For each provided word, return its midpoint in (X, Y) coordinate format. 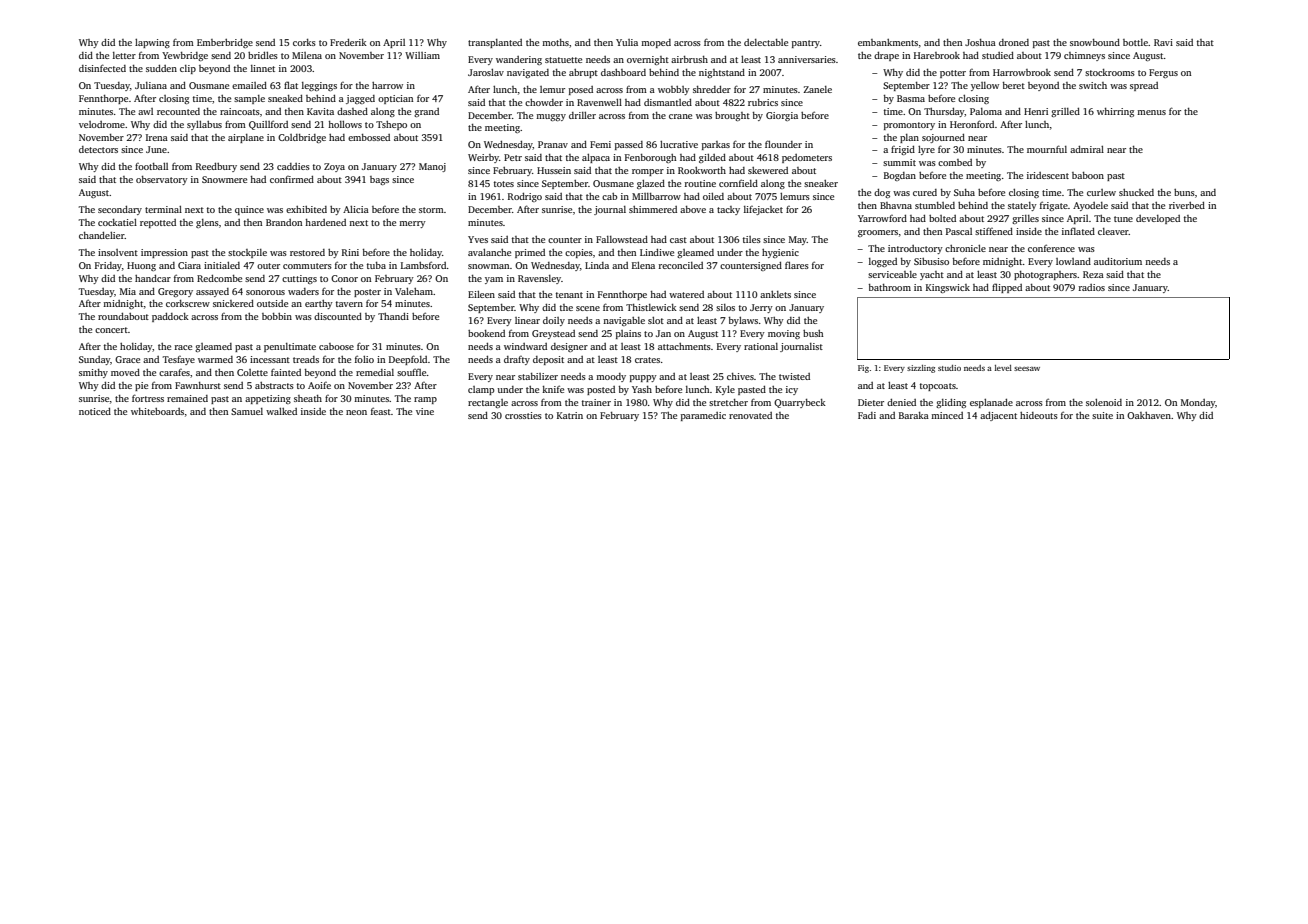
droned (1014, 42)
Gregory (175, 292)
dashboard (623, 72)
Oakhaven (1149, 415)
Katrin (570, 415)
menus (1151, 112)
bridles (263, 55)
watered (686, 294)
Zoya (334, 167)
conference (1051, 248)
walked (281, 411)
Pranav (553, 144)
